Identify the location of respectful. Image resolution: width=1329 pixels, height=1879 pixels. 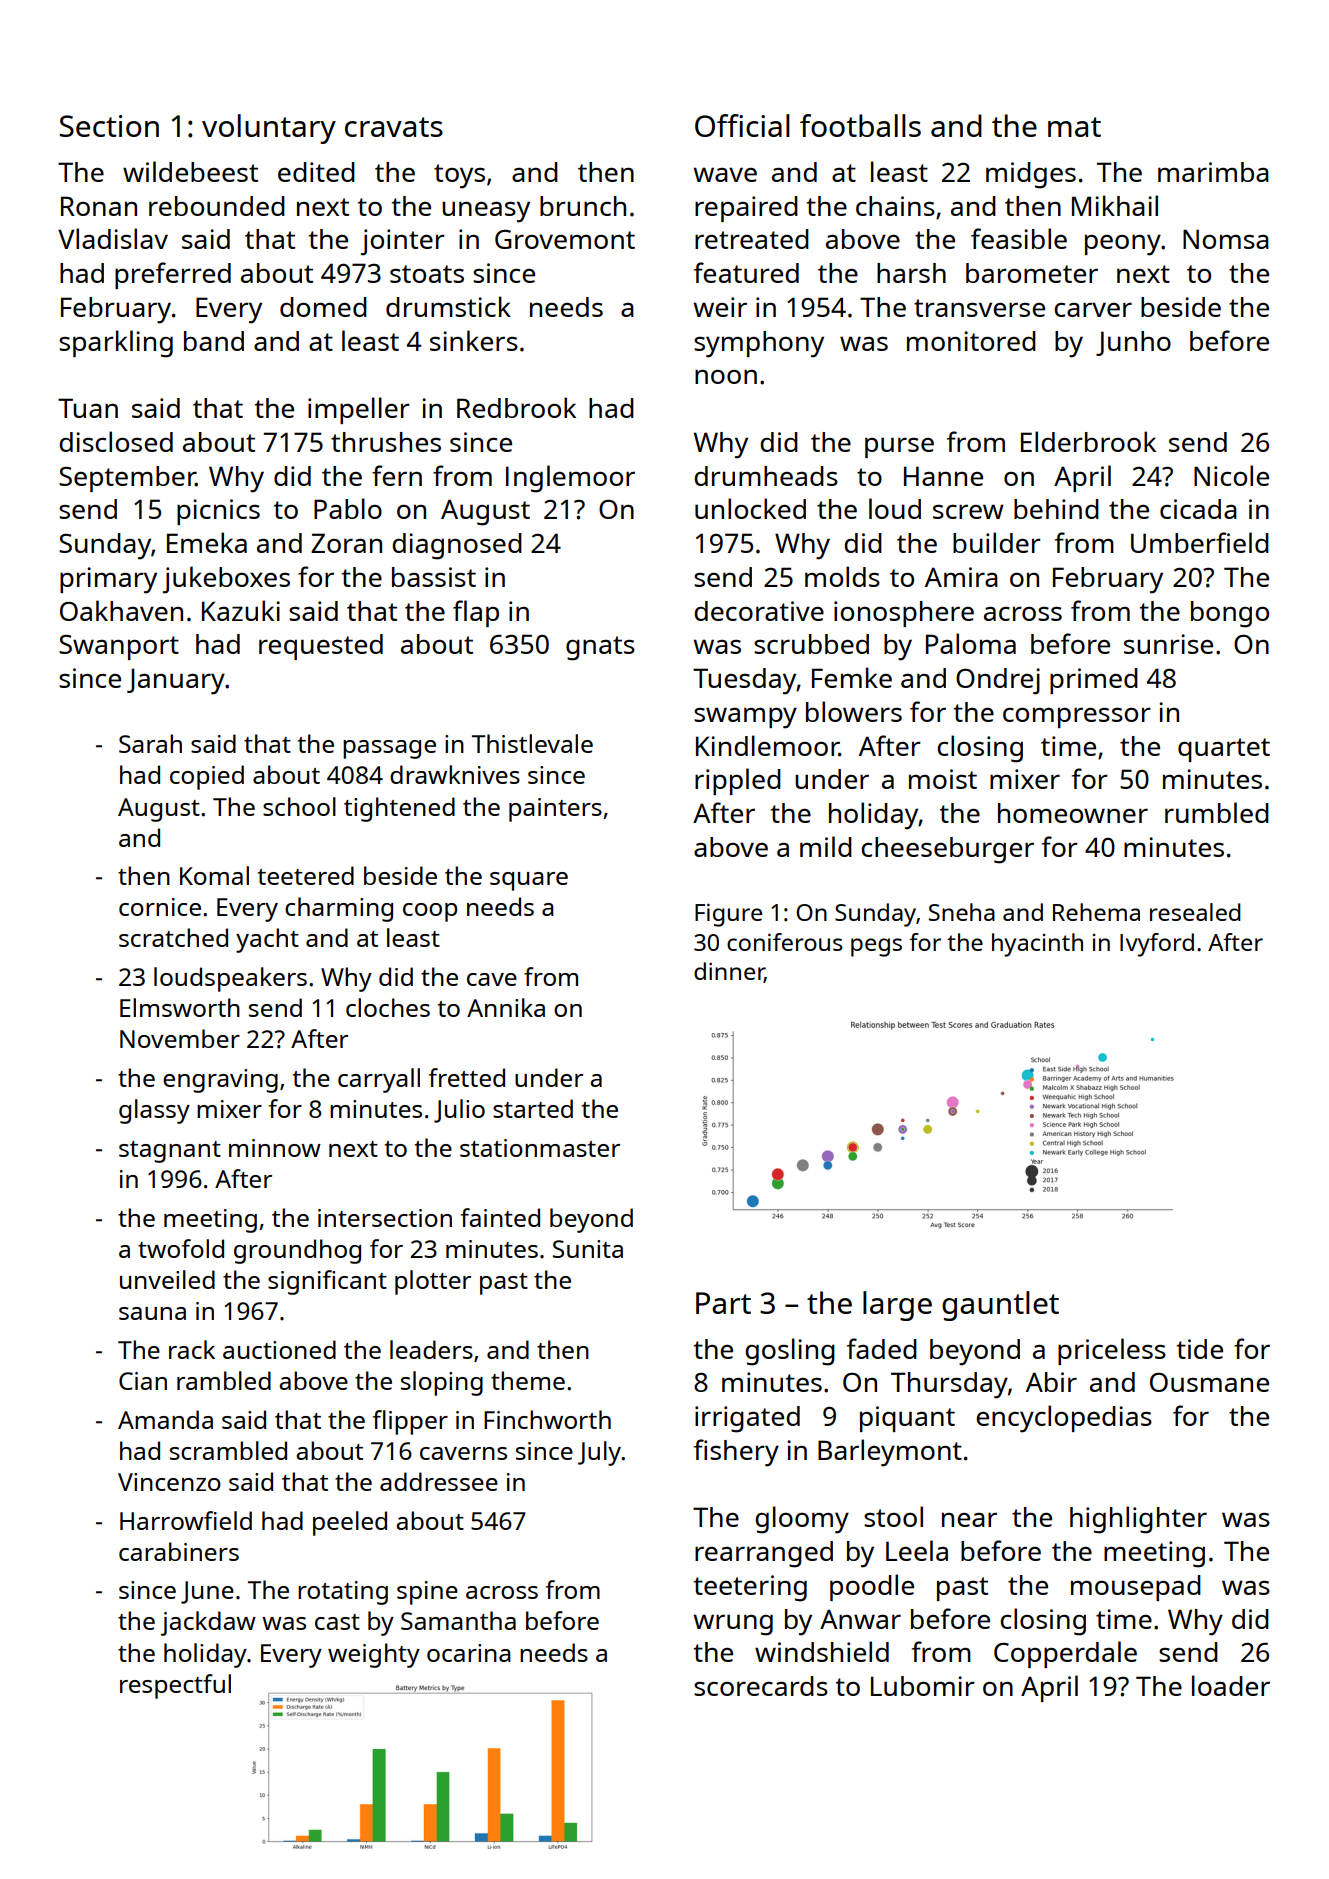
(175, 1686).
